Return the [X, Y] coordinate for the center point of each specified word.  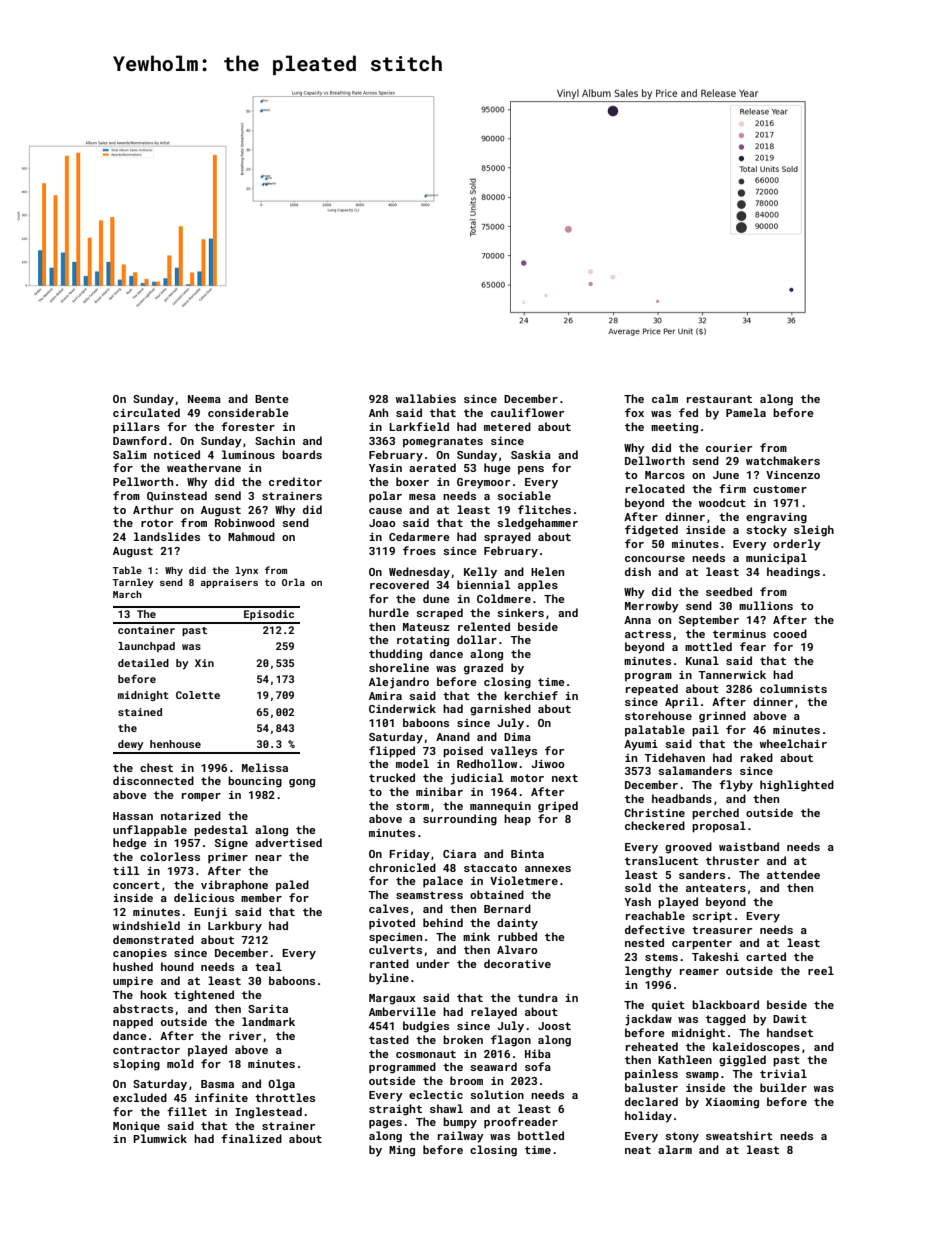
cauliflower [527, 412]
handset [790, 1032]
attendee [793, 874]
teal [268, 966]
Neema [204, 399]
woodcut [722, 502]
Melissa [265, 767]
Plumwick [160, 1138]
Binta [527, 854]
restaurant [719, 399]
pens [531, 470]
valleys [514, 752]
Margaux [392, 999]
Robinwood [245, 522]
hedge [130, 844]
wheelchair [793, 743]
